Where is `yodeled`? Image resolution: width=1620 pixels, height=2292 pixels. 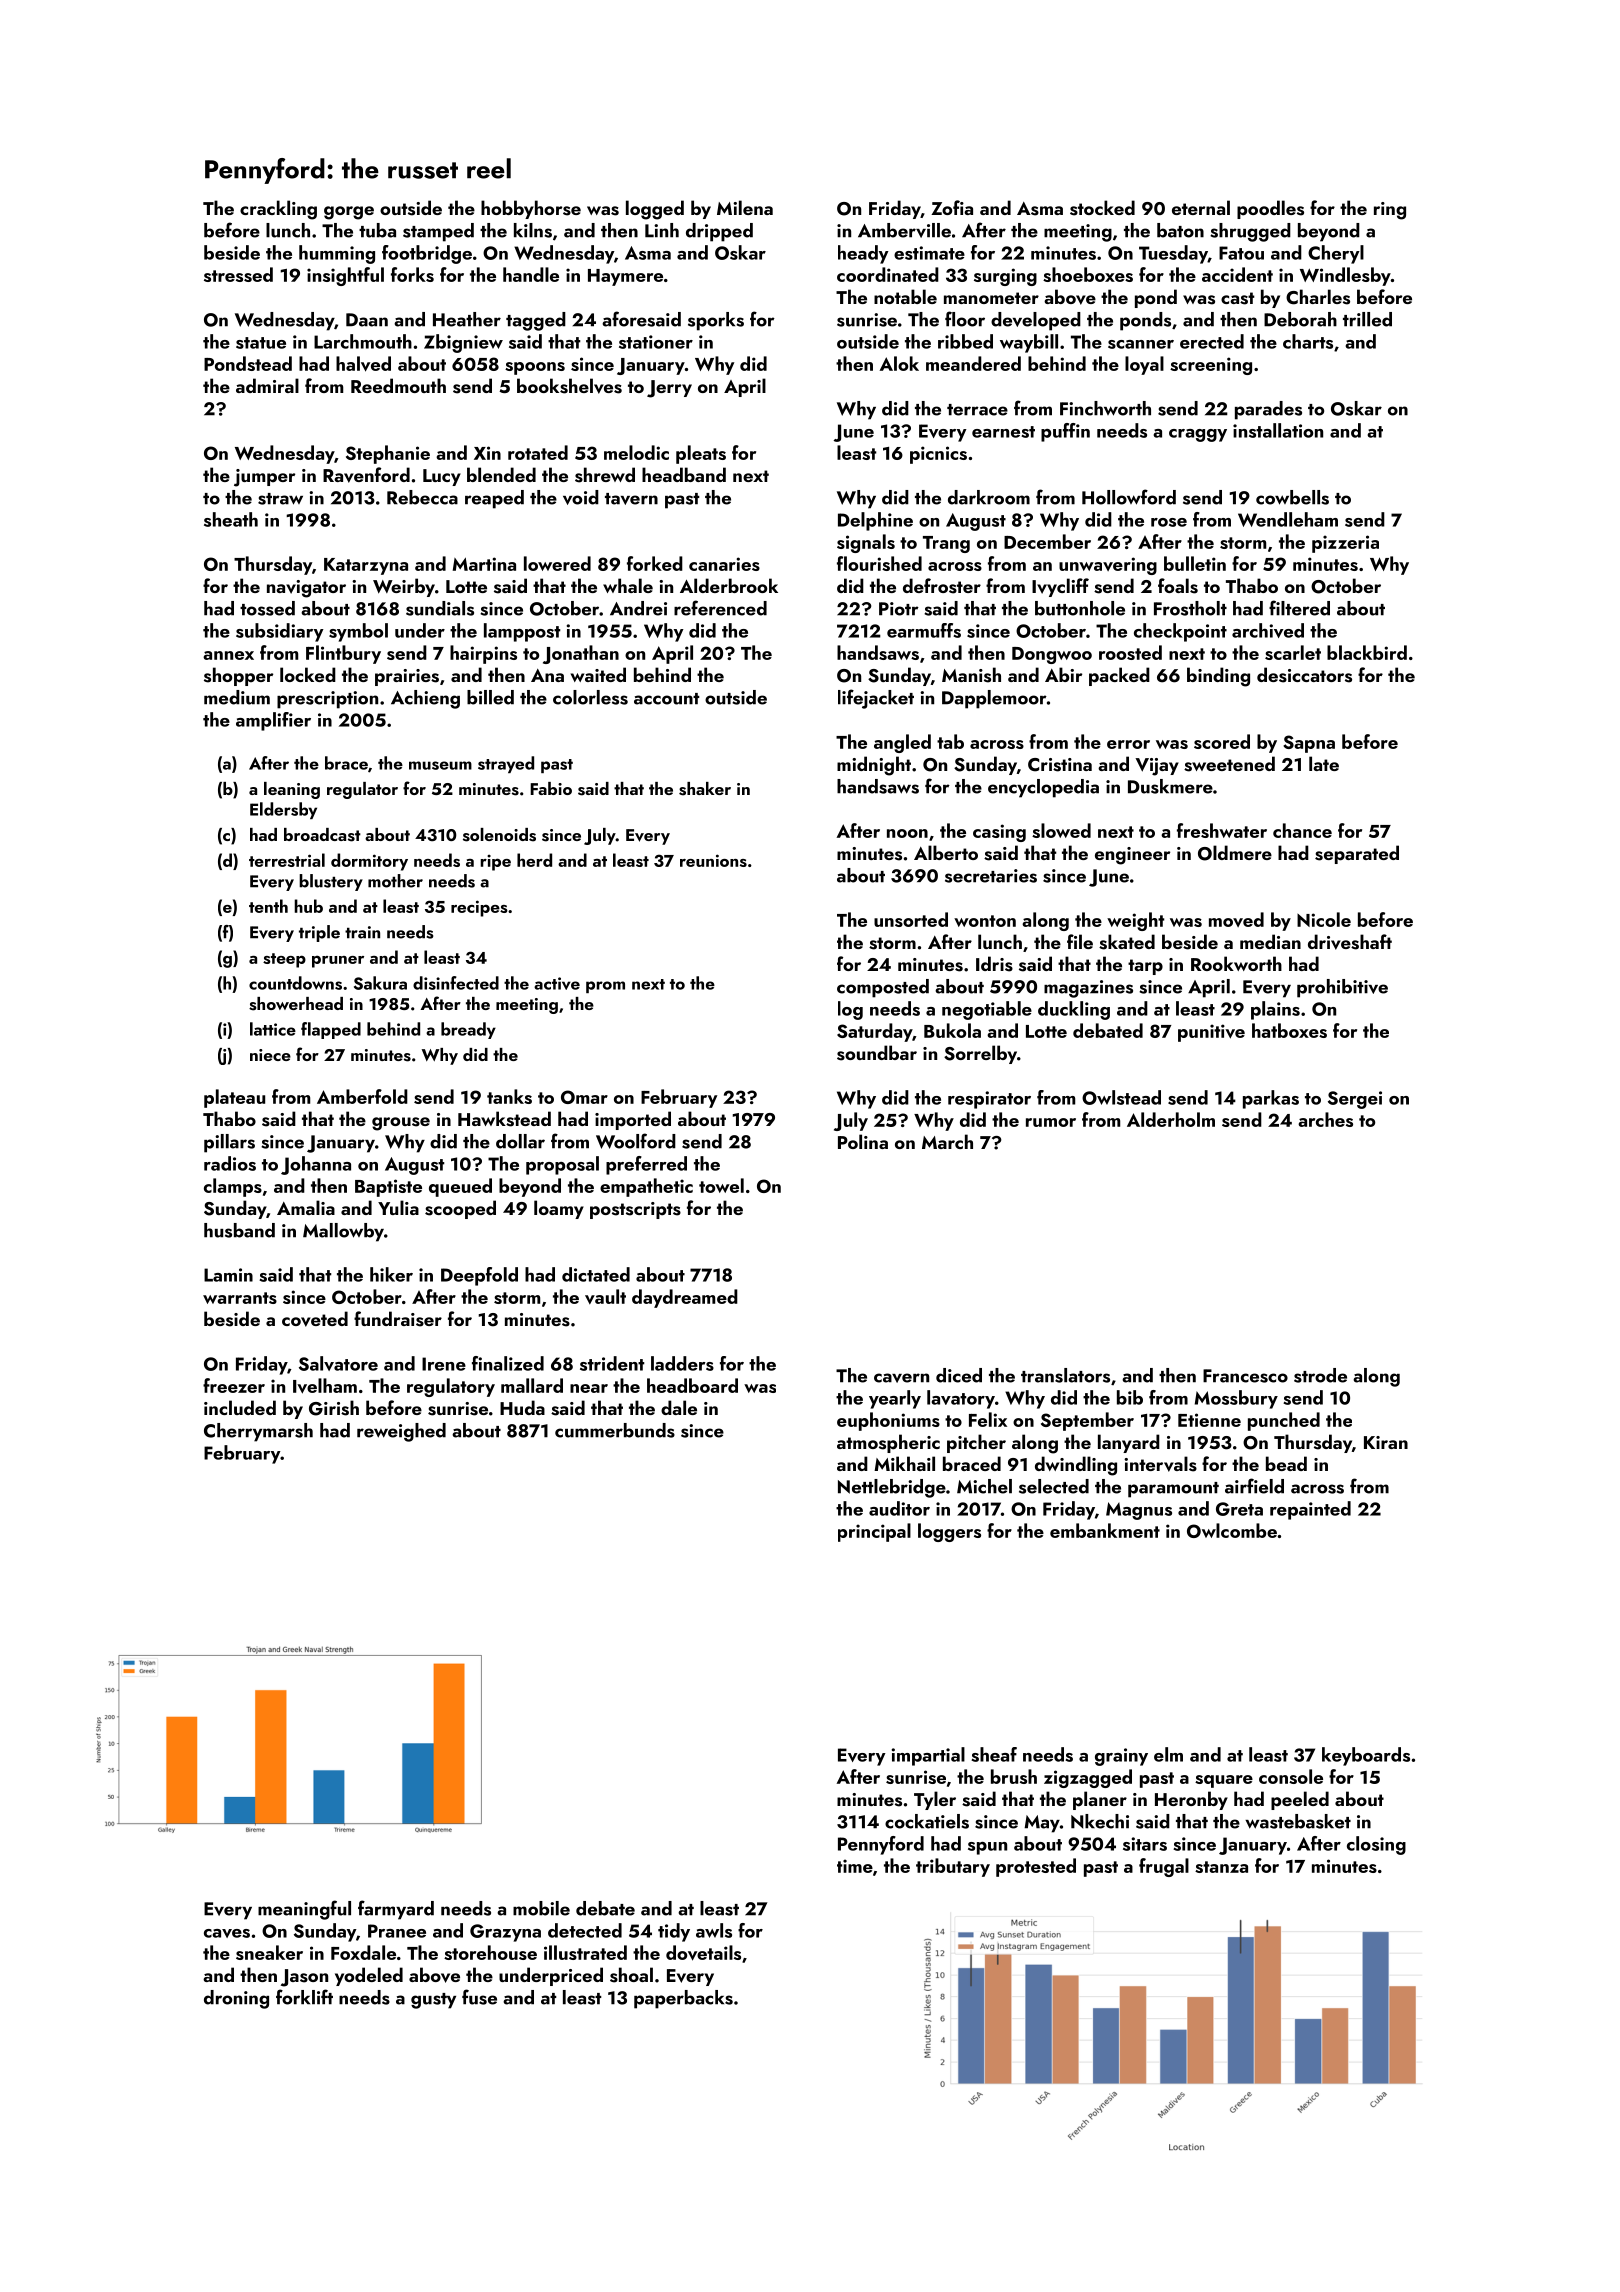 yodeled is located at coordinates (369, 1976).
